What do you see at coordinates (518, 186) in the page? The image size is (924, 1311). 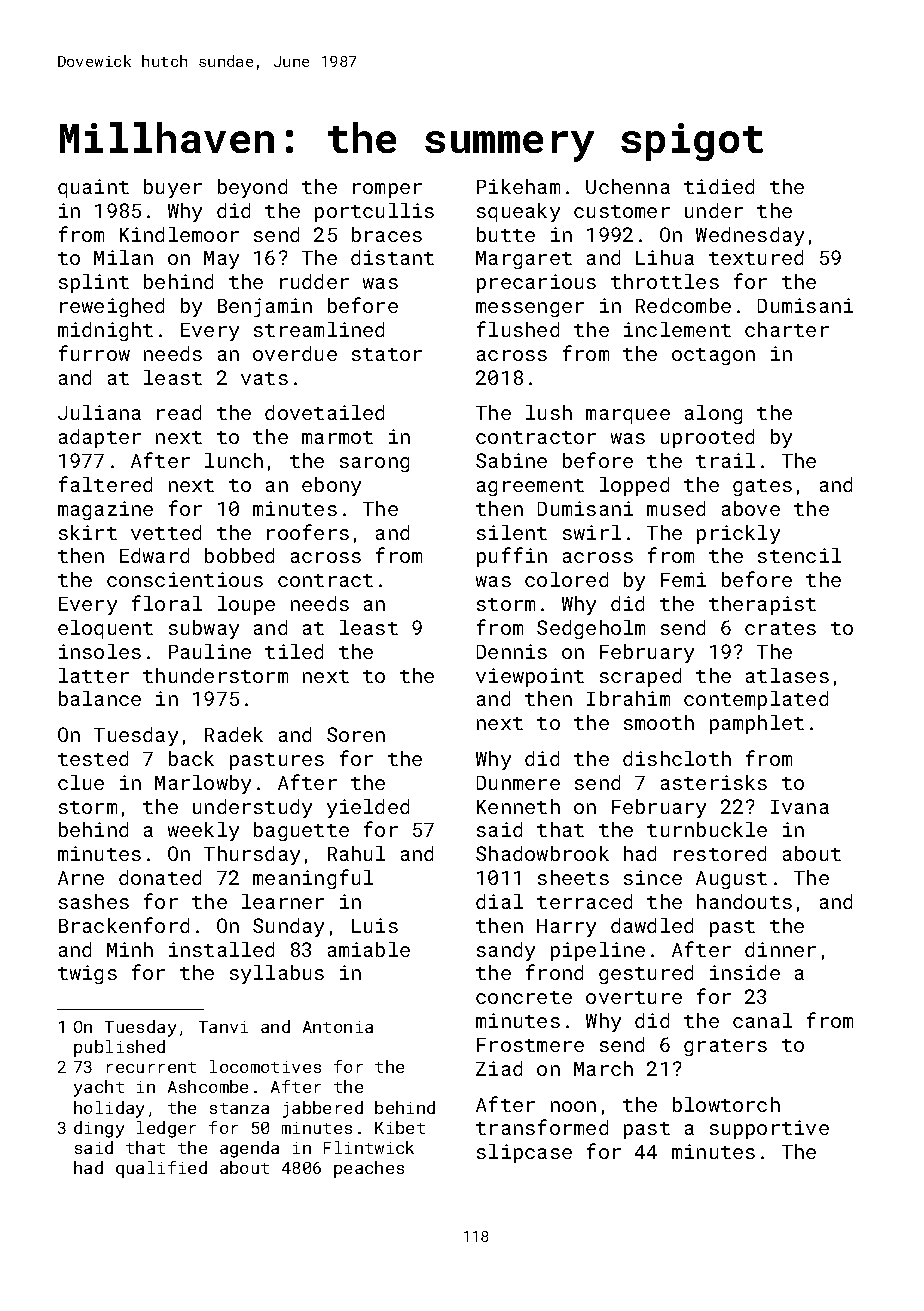 I see `Pikeham` at bounding box center [518, 186].
